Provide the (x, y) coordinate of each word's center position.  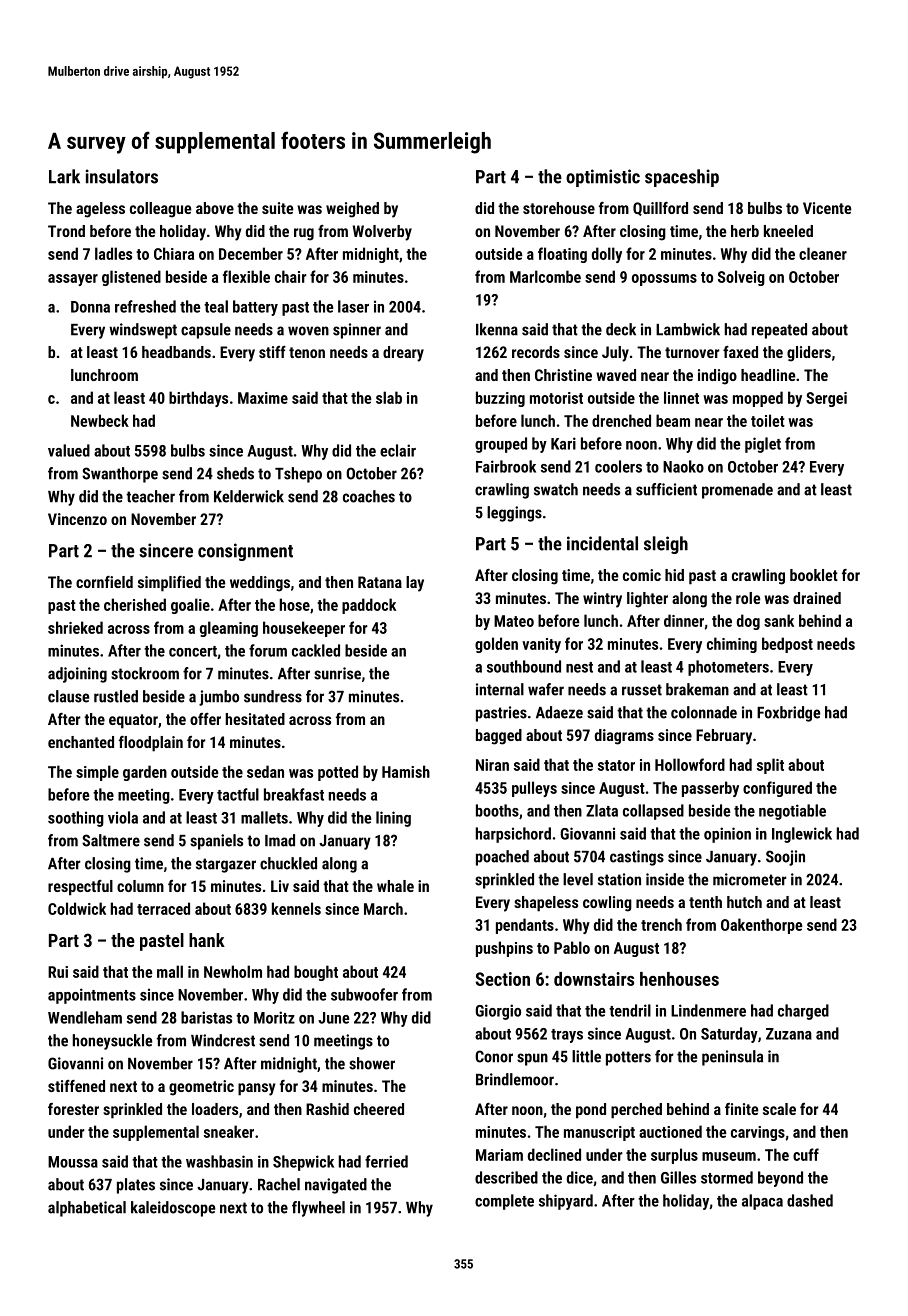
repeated (779, 331)
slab (389, 397)
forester (73, 1109)
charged (803, 1012)
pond (591, 1111)
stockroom (145, 673)
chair (290, 276)
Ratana (380, 582)
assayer (73, 280)
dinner (684, 620)
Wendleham (85, 1017)
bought (316, 973)
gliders (809, 354)
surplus (674, 1156)
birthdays (198, 399)
